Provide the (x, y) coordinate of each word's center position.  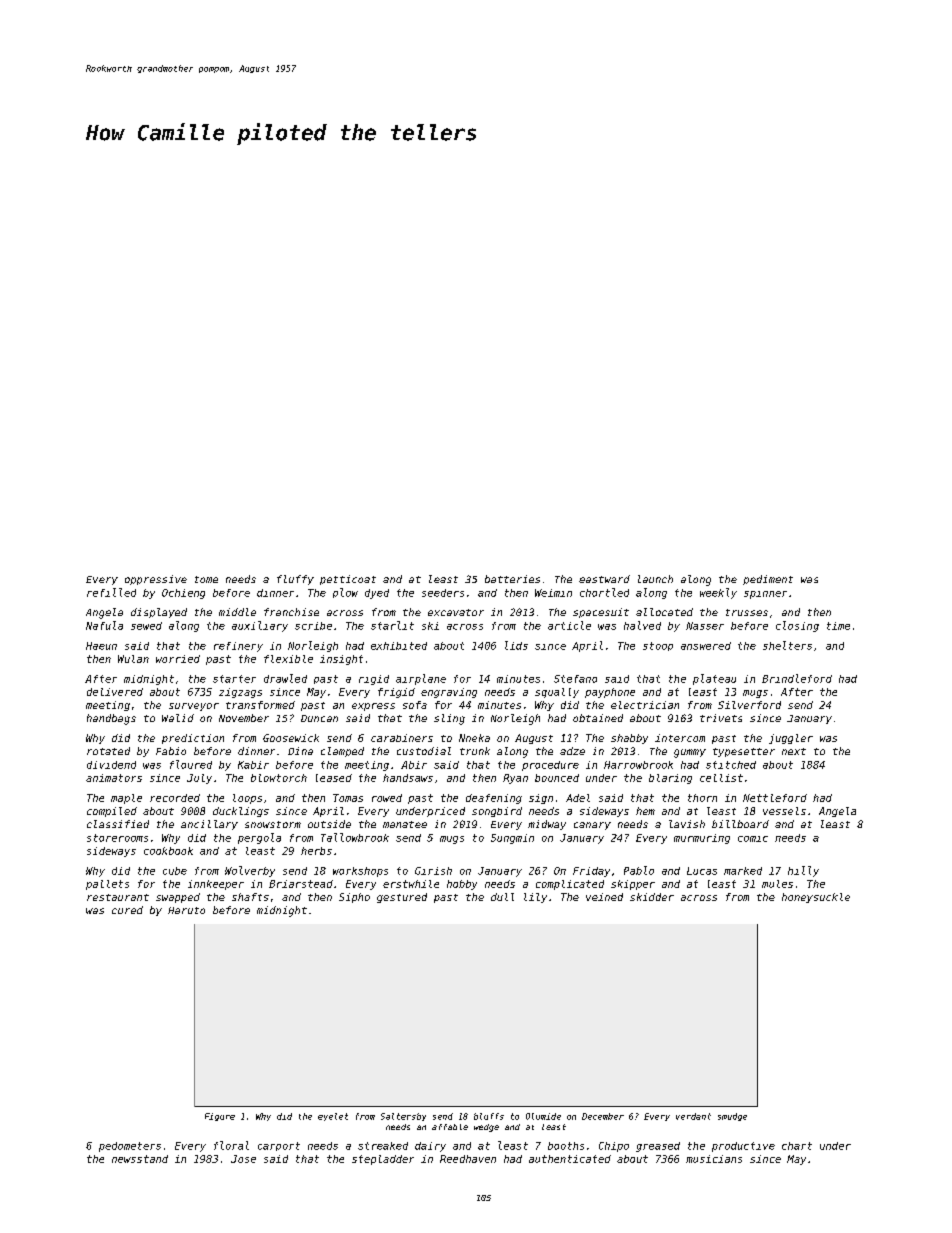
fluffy (295, 580)
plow (345, 593)
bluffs (489, 1116)
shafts (250, 897)
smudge (732, 1117)
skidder (652, 897)
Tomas (348, 798)
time (838, 626)
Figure (220, 1117)
